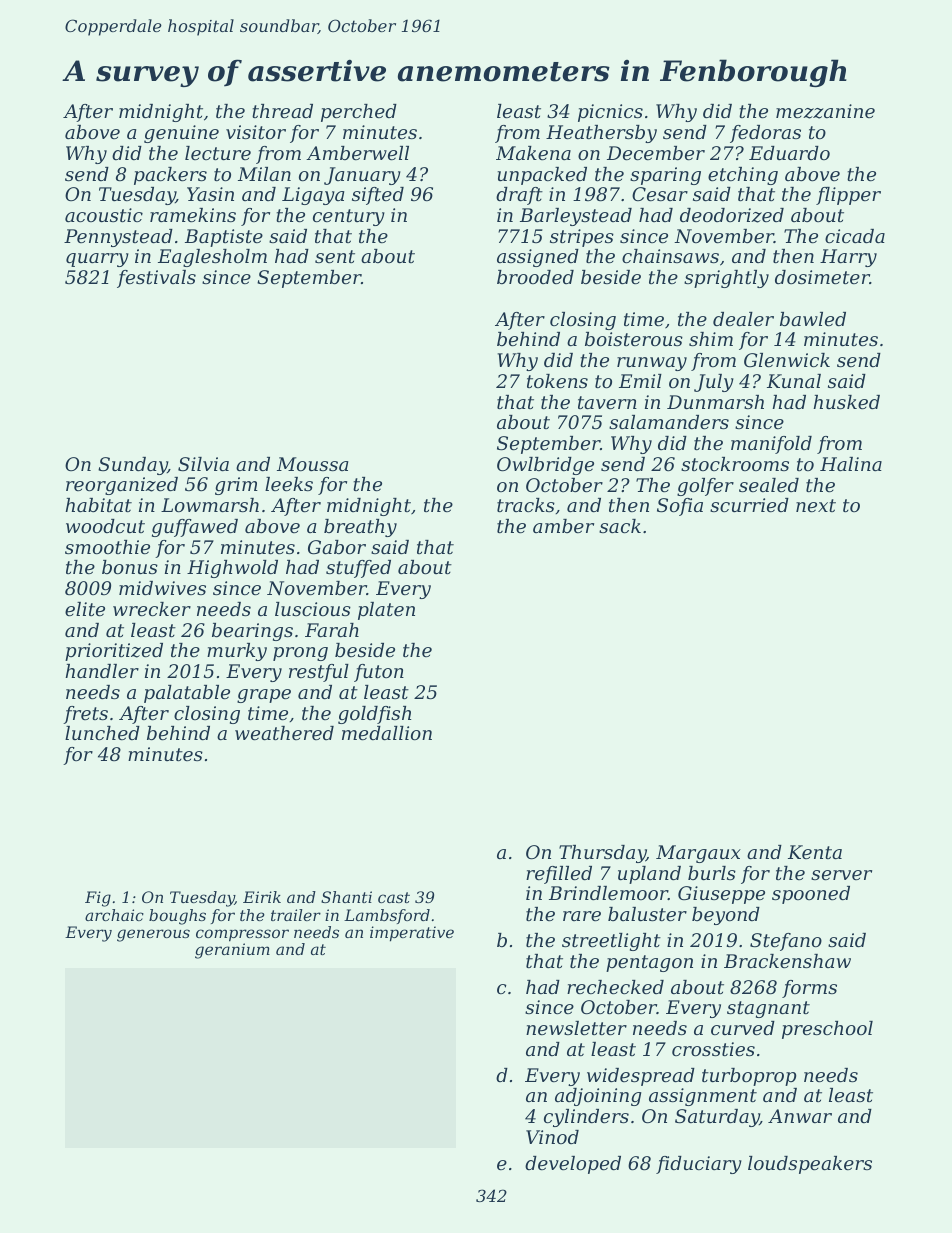  What do you see at coordinates (359, 113) in the screenshot?
I see `perched` at bounding box center [359, 113].
